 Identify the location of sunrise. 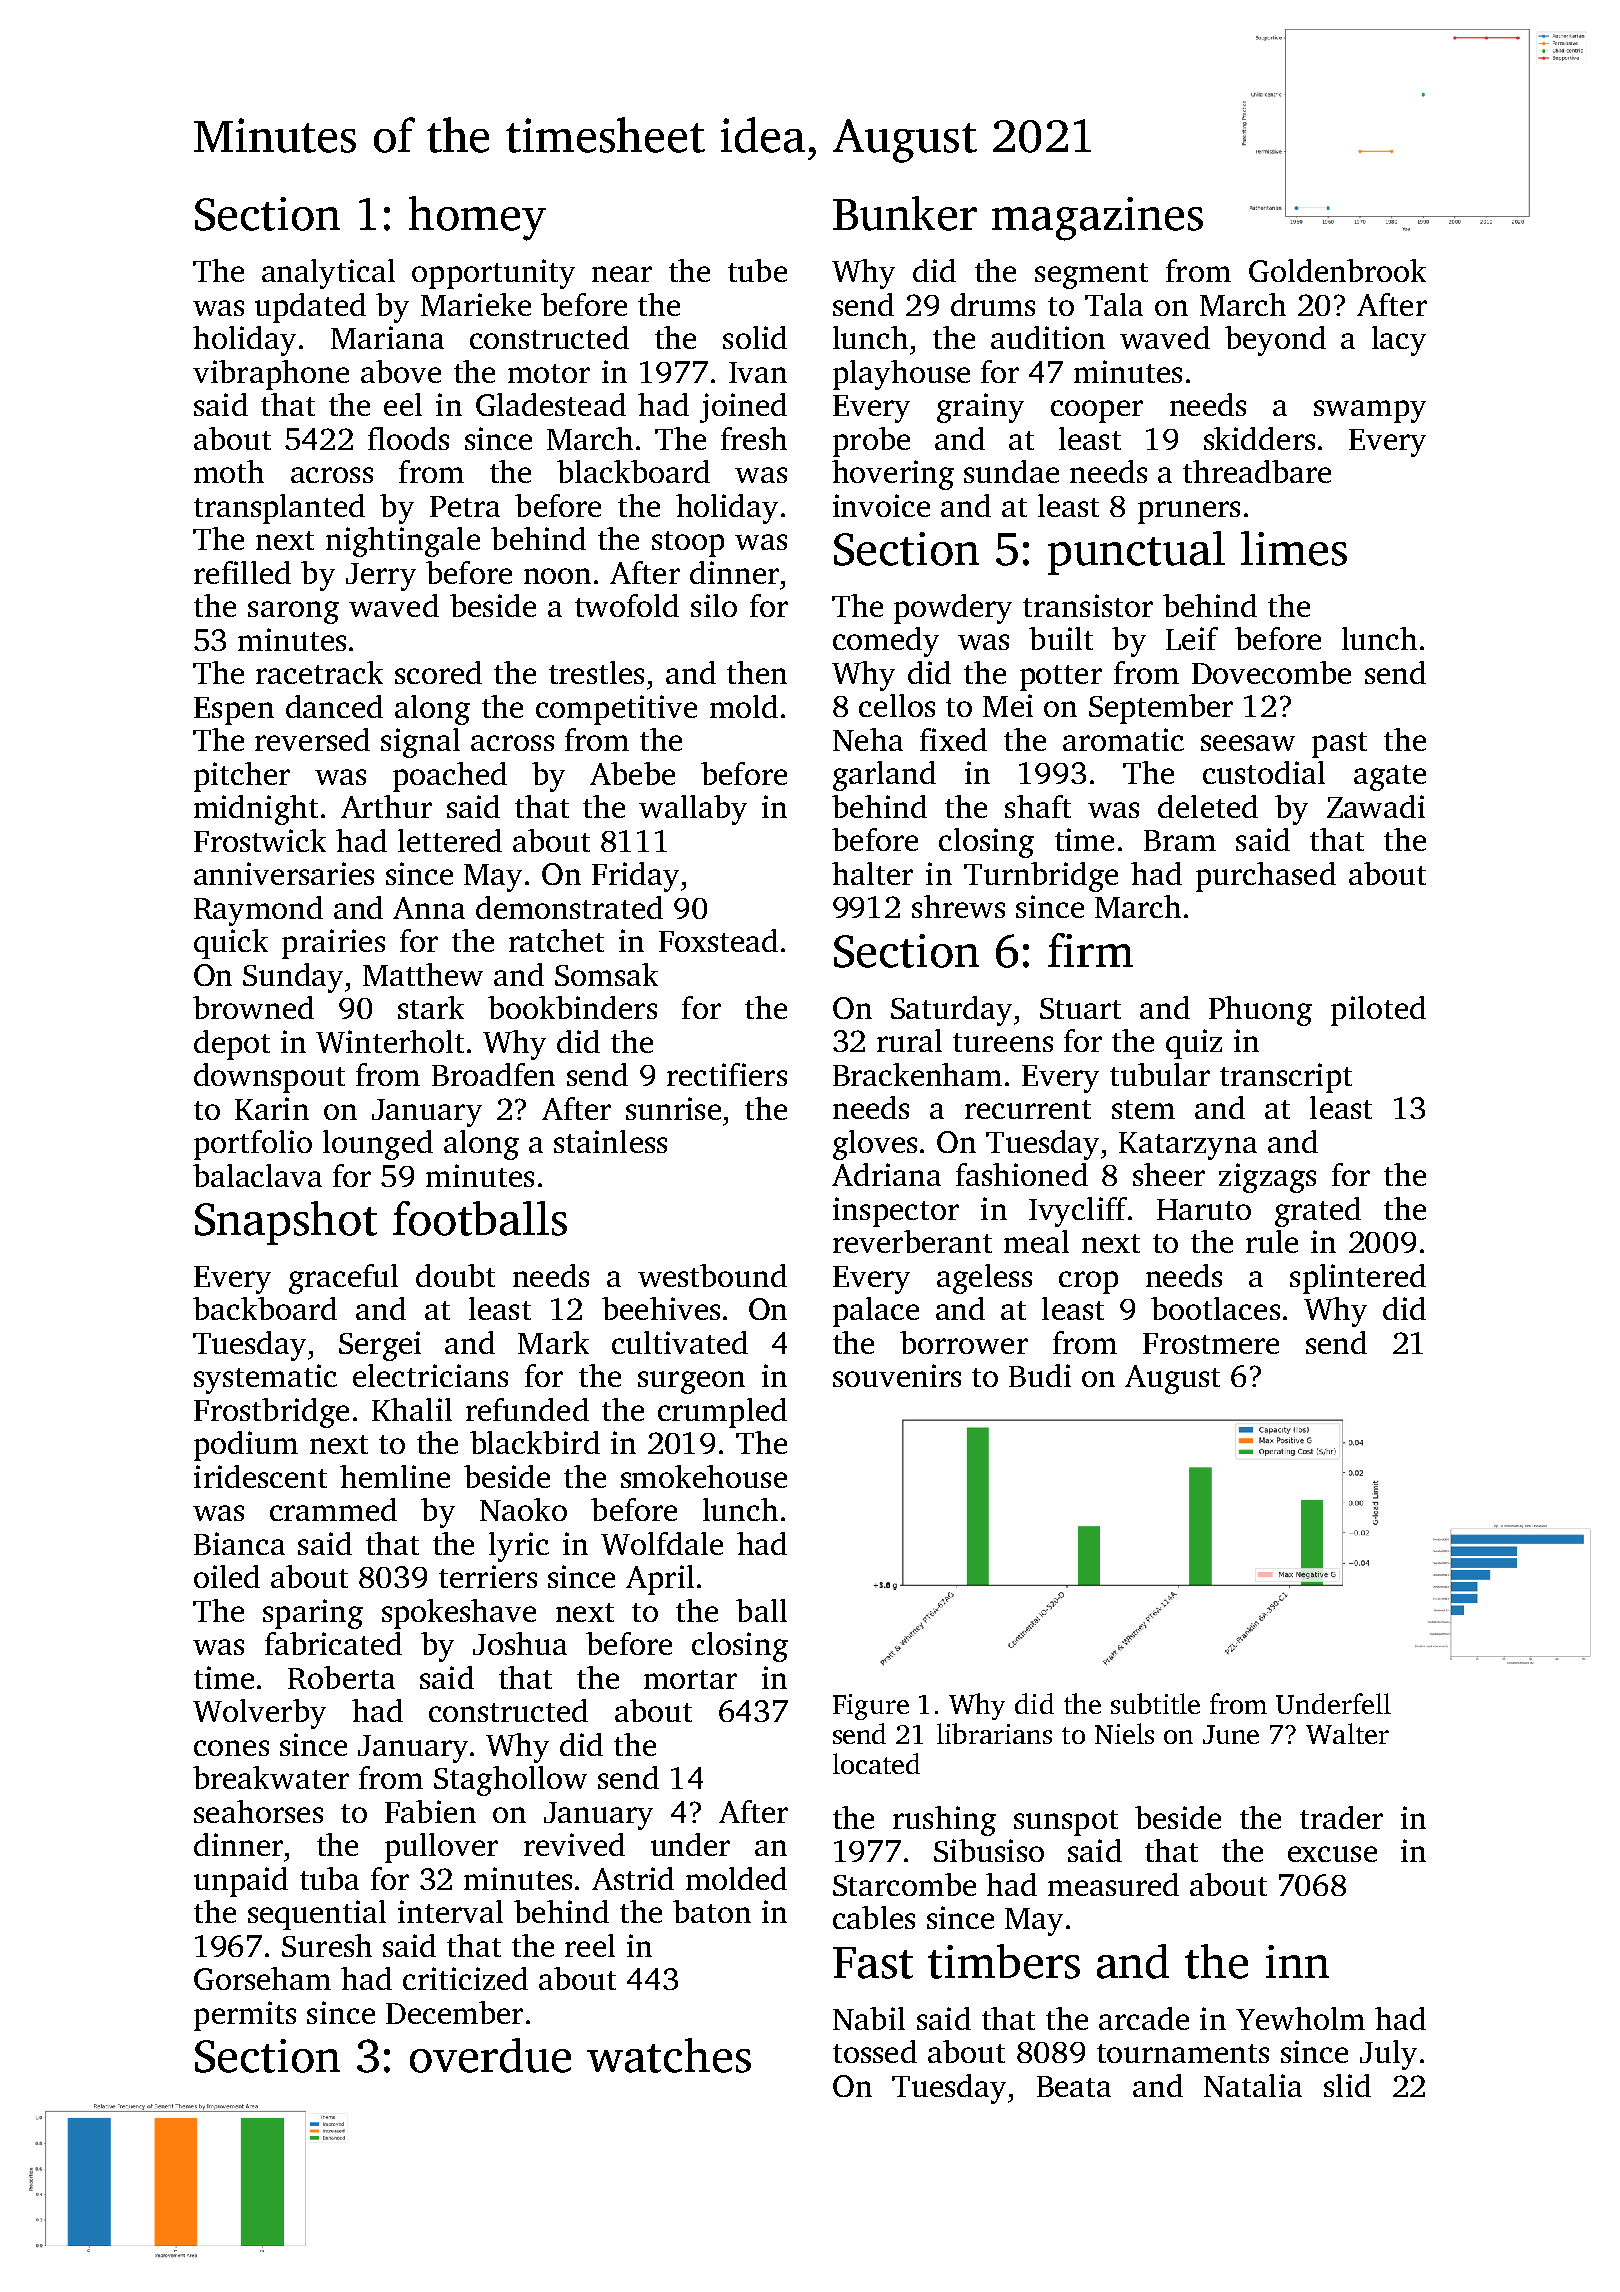
(673, 1108).
